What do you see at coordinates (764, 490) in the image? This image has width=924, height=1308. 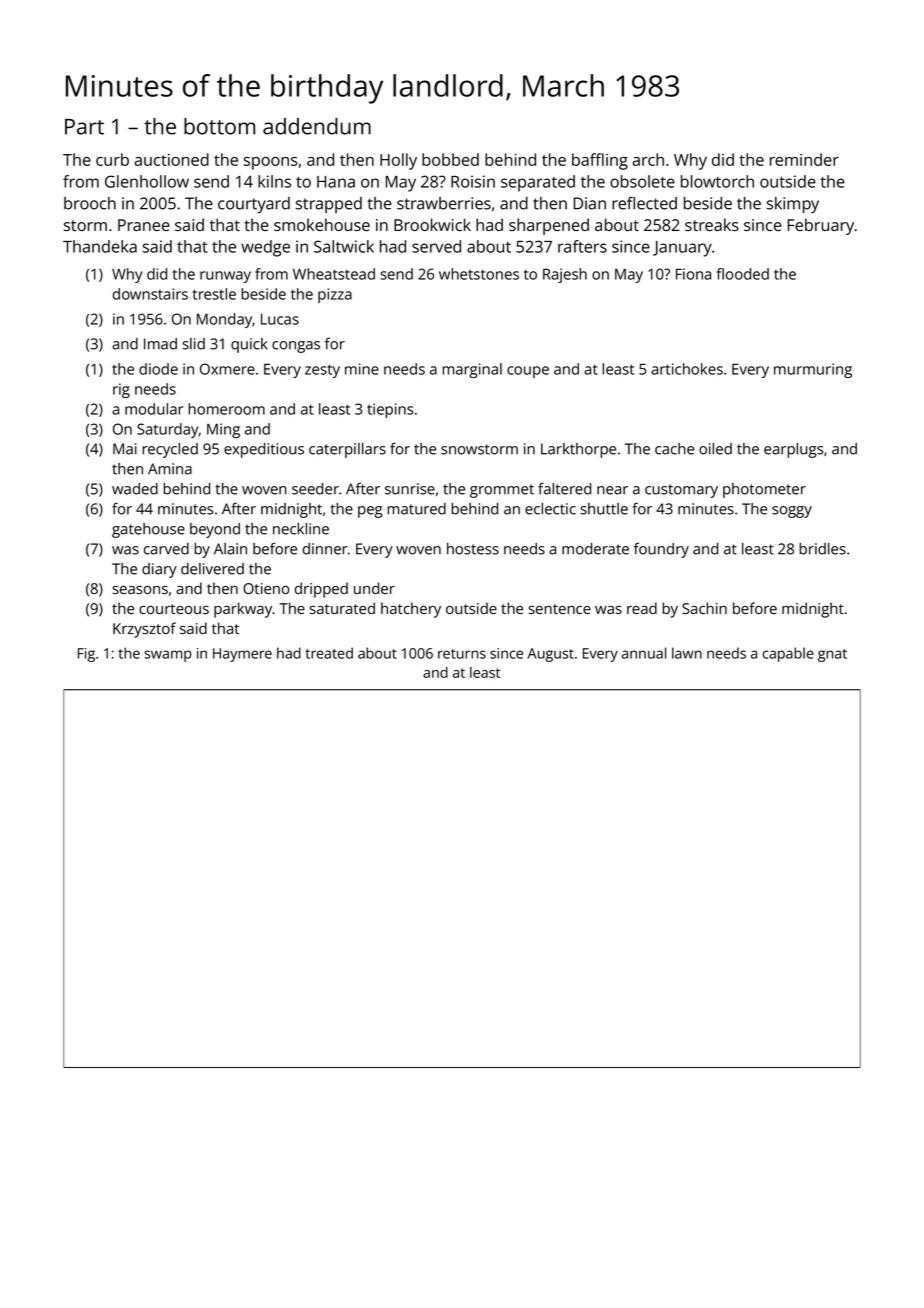 I see `photometer` at bounding box center [764, 490].
